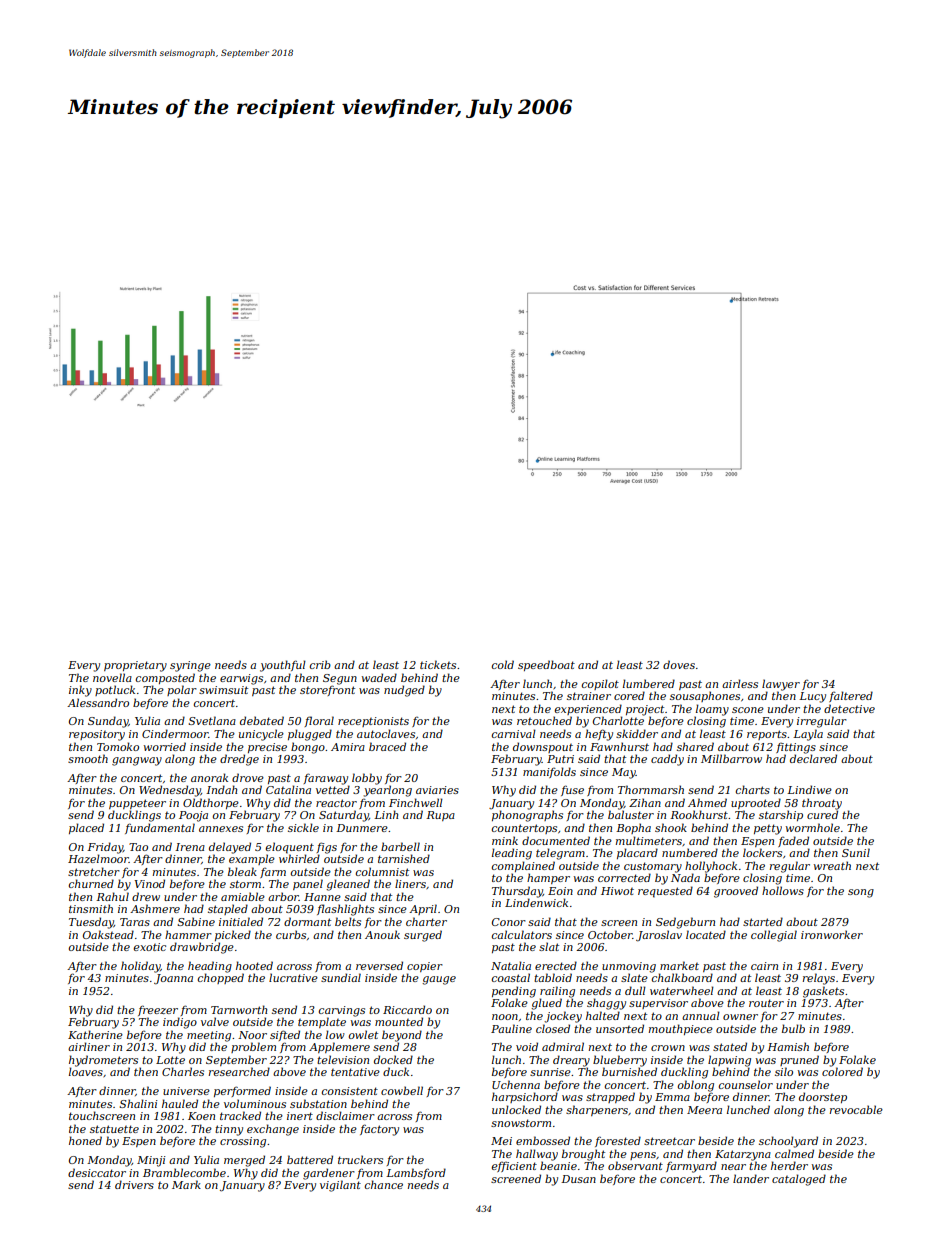 This image has width=952, height=1233. I want to click on collegial, so click(774, 936).
